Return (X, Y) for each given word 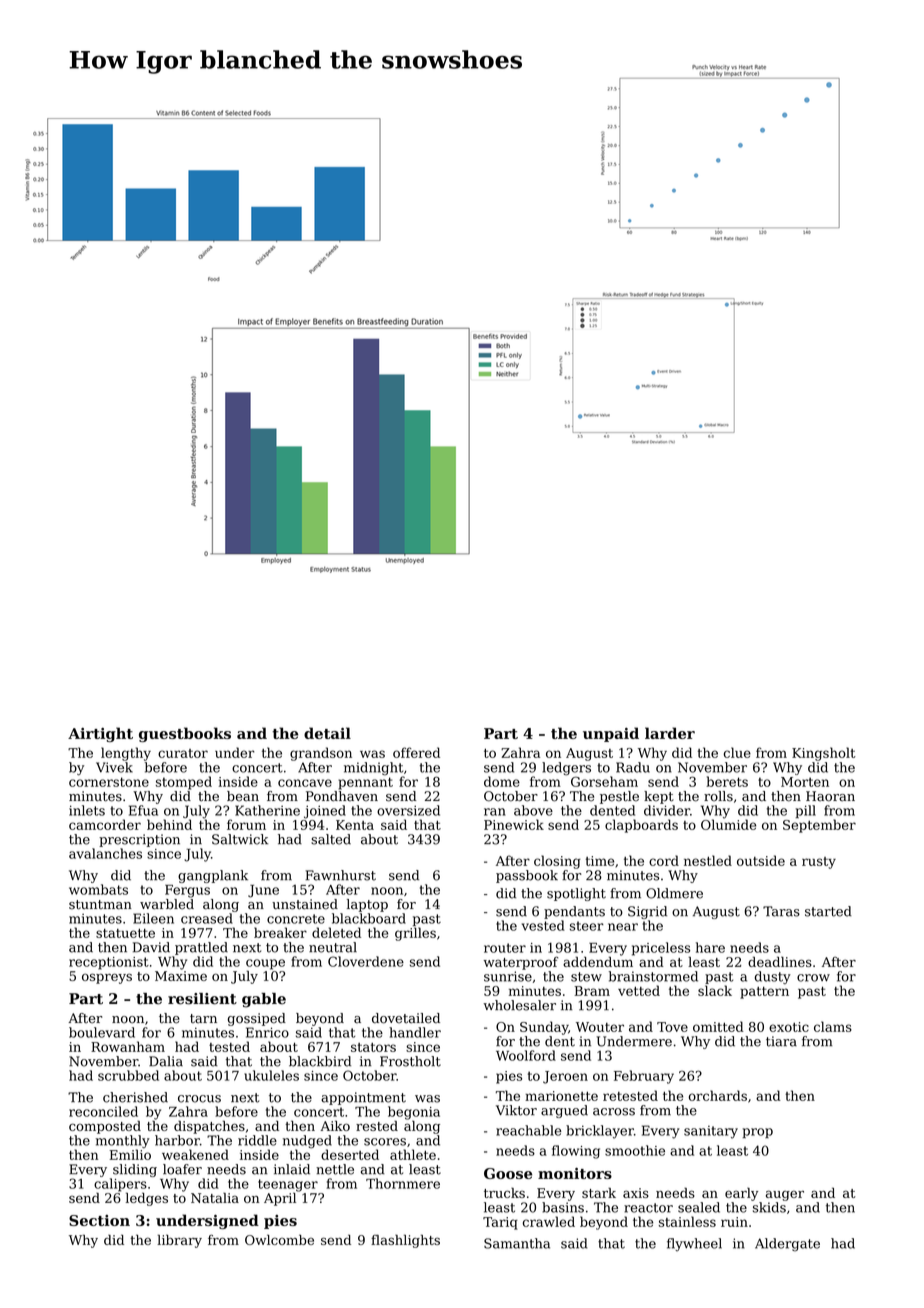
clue (737, 752)
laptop (367, 905)
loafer (182, 1169)
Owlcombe (279, 1239)
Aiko (335, 1125)
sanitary (711, 1132)
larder (670, 733)
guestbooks (185, 734)
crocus (199, 1099)
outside (761, 860)
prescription (139, 840)
